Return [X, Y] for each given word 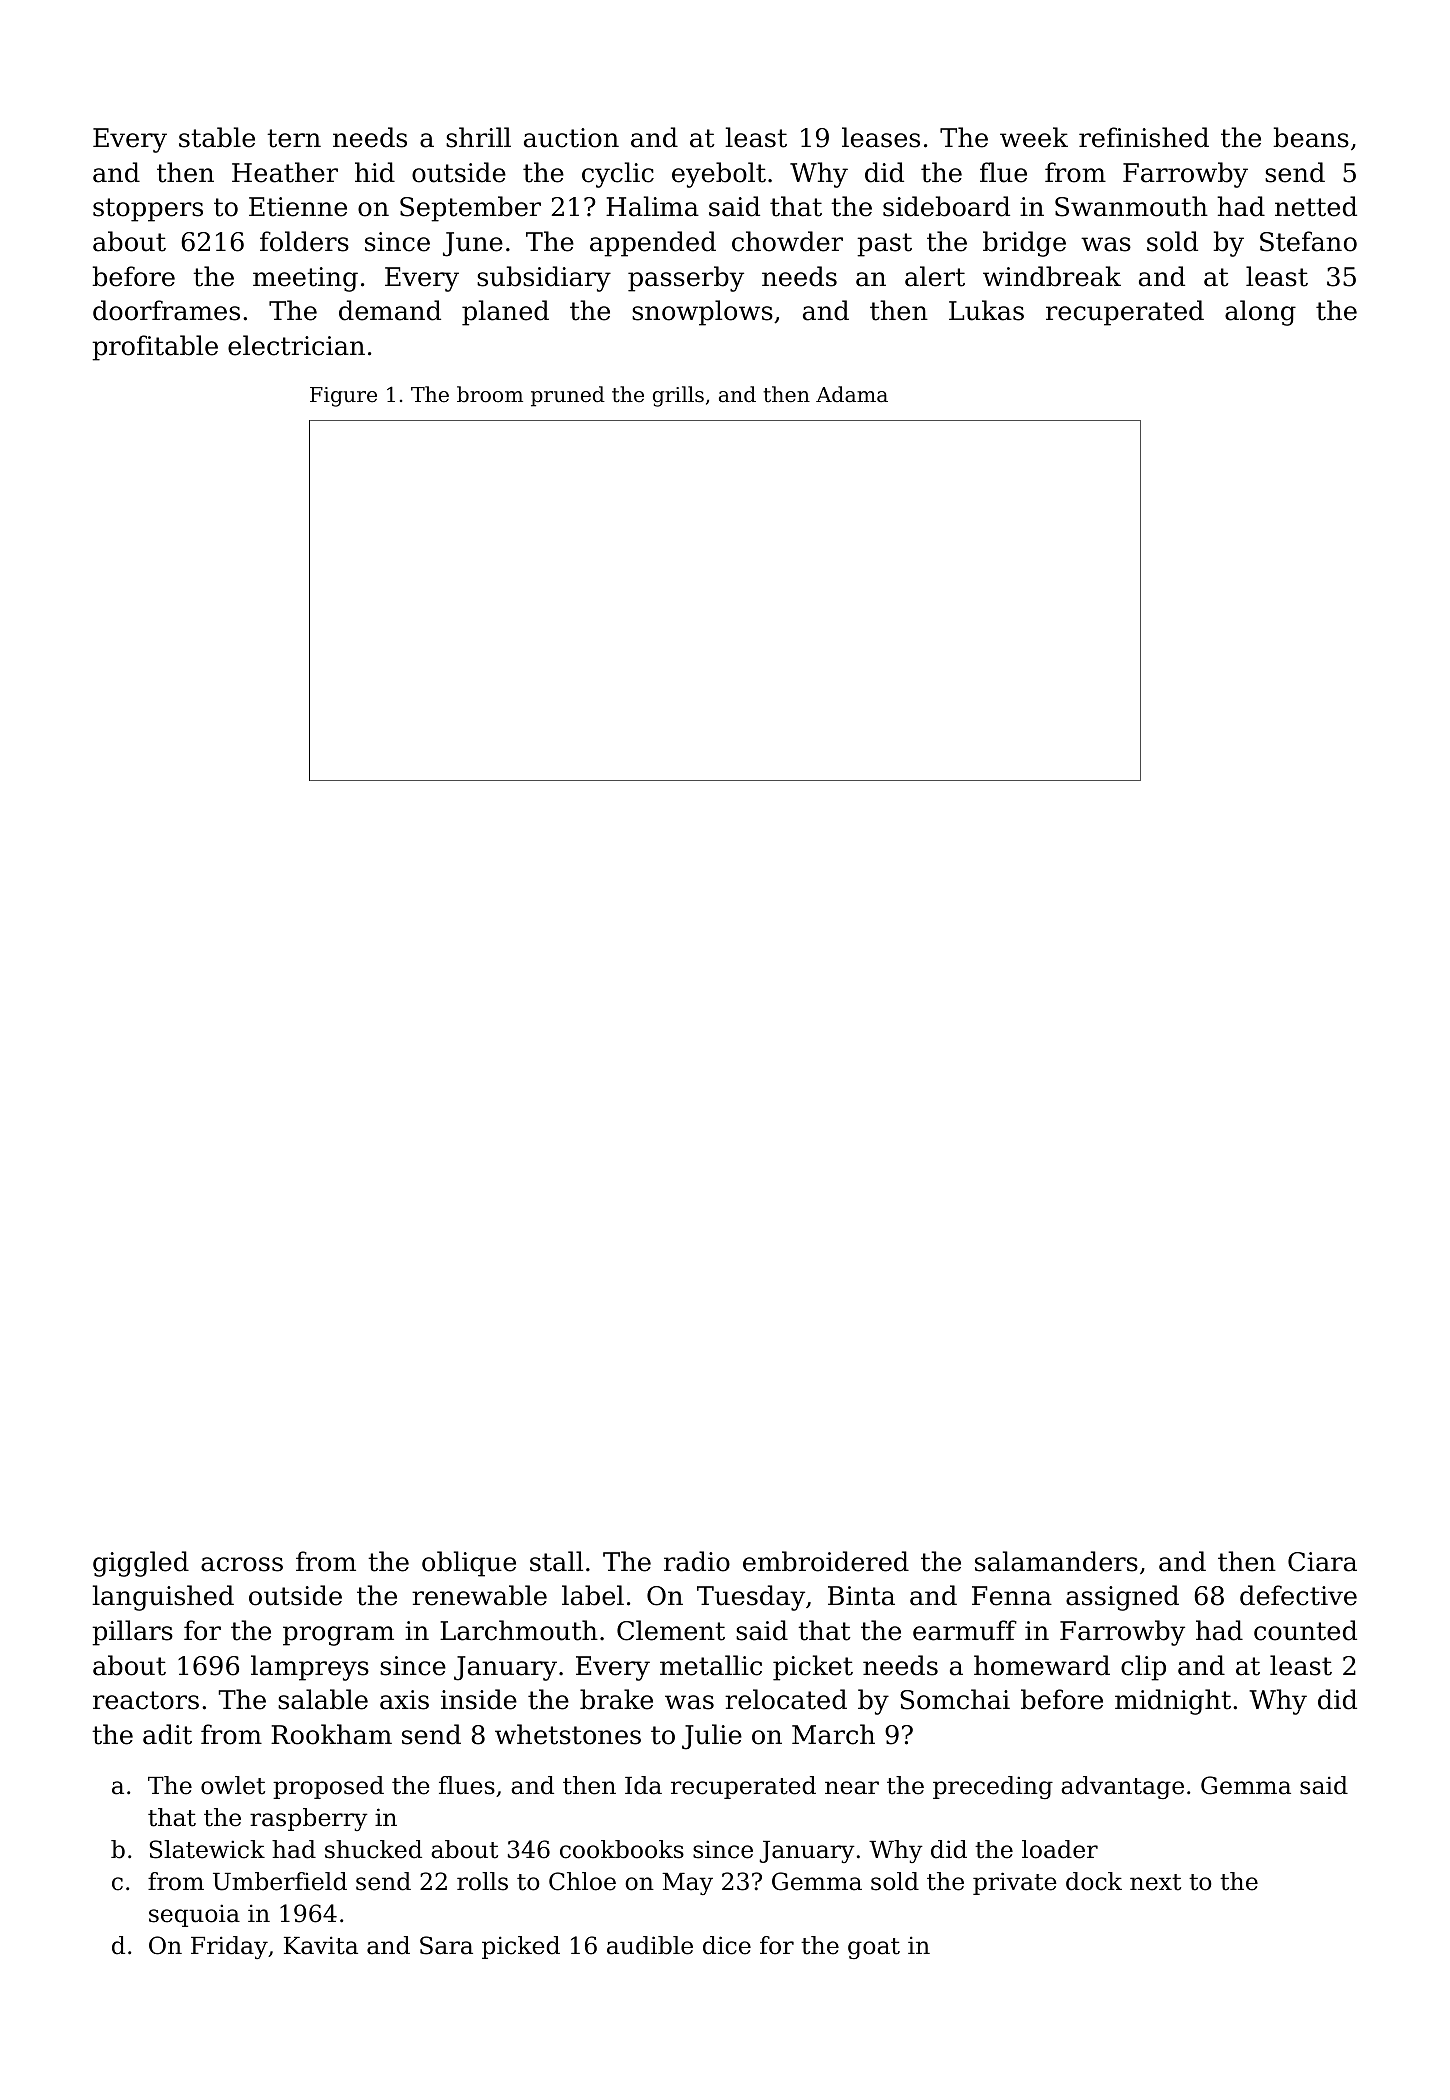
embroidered [826, 1561]
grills [678, 396]
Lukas [986, 310]
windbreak [1052, 276]
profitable [155, 348]
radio [697, 1561]
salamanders [1056, 1561]
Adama [852, 394]
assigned [1122, 1598]
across [242, 1564]
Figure [343, 397]
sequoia [194, 1915]
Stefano [1308, 241]
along [1260, 313]
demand [390, 310]
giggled [141, 1564]
